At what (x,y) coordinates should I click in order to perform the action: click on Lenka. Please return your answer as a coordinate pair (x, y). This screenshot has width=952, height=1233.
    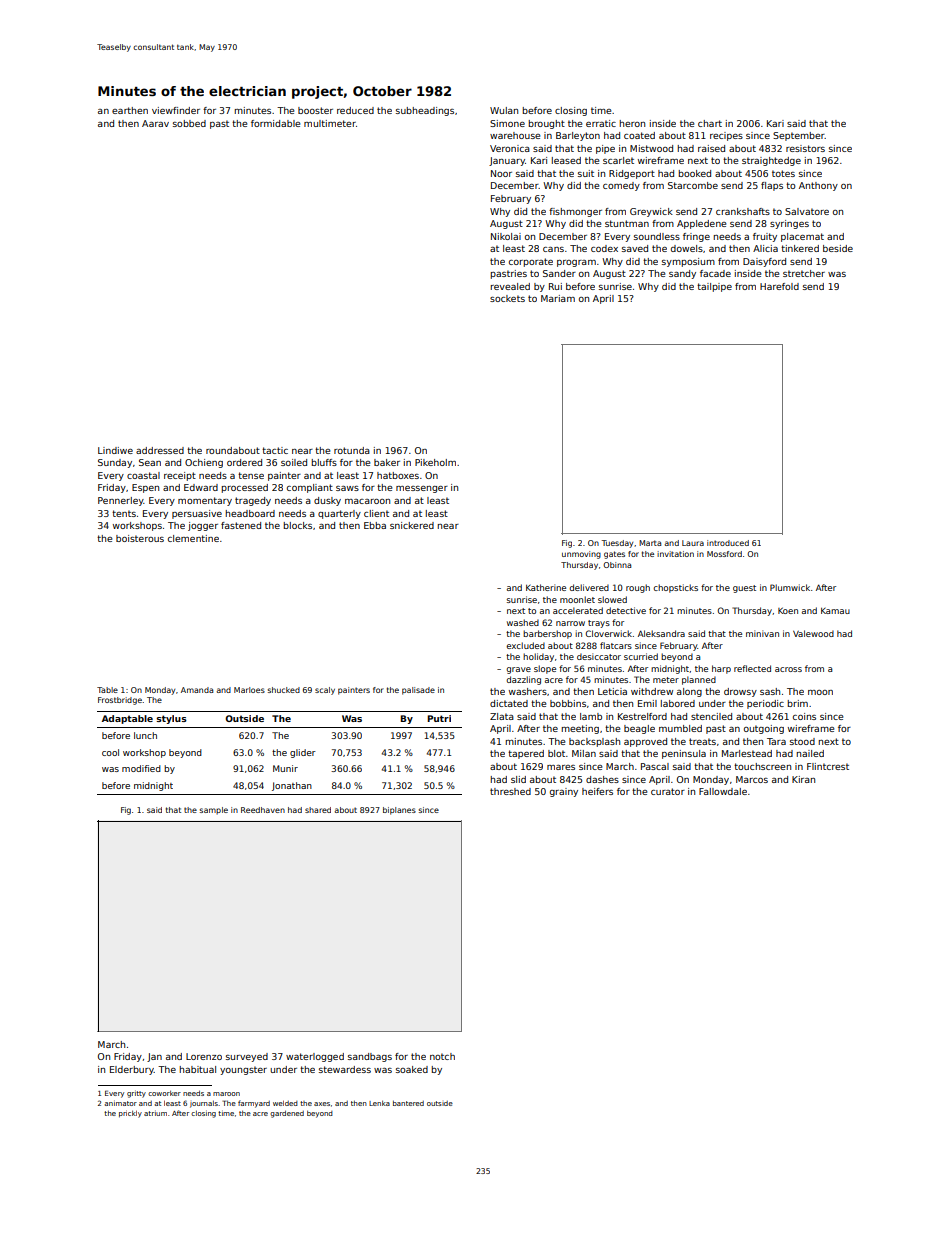
    Looking at the image, I should click on (379, 1103).
